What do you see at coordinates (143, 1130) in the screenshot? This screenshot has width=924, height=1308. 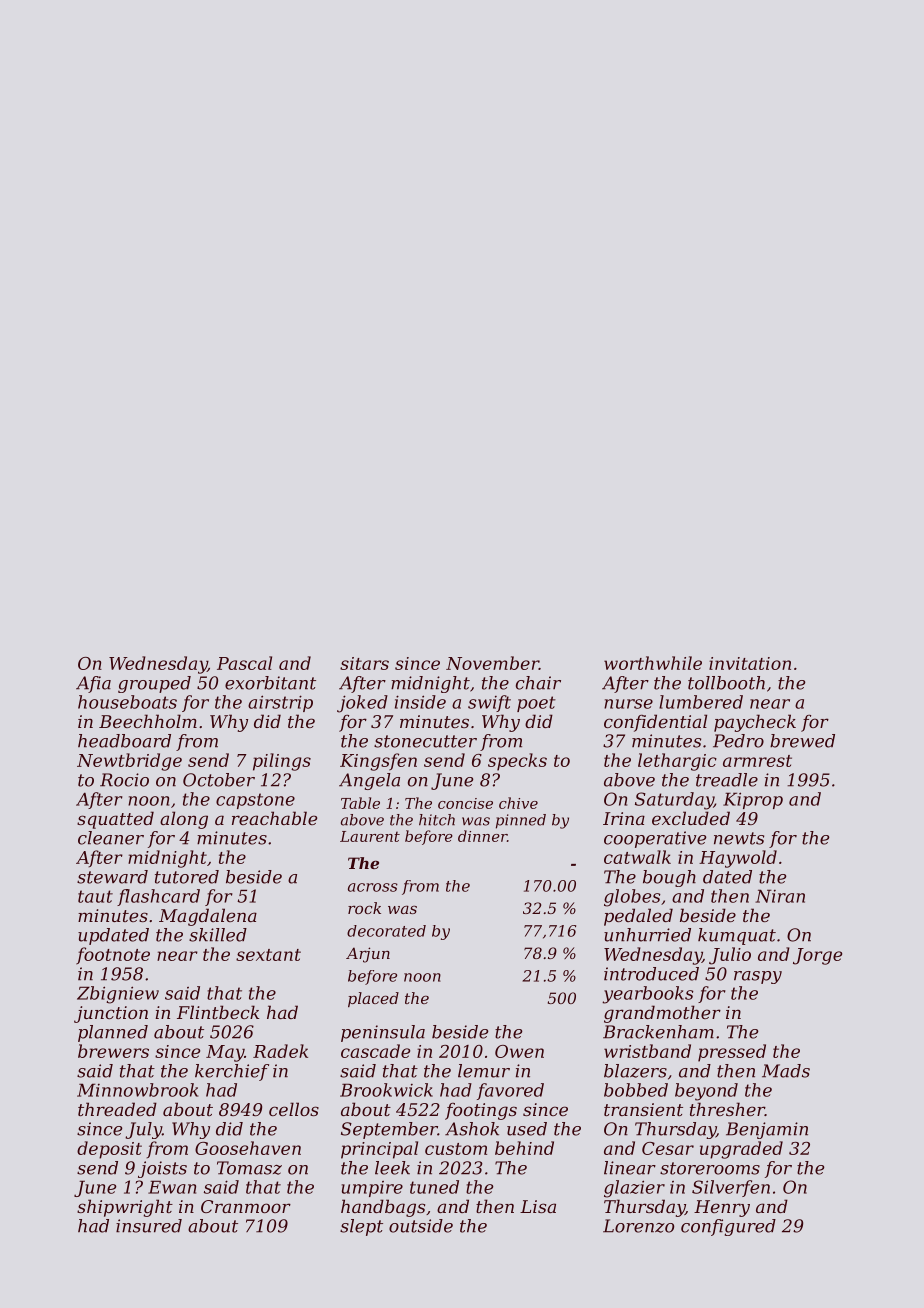 I see `July` at bounding box center [143, 1130].
